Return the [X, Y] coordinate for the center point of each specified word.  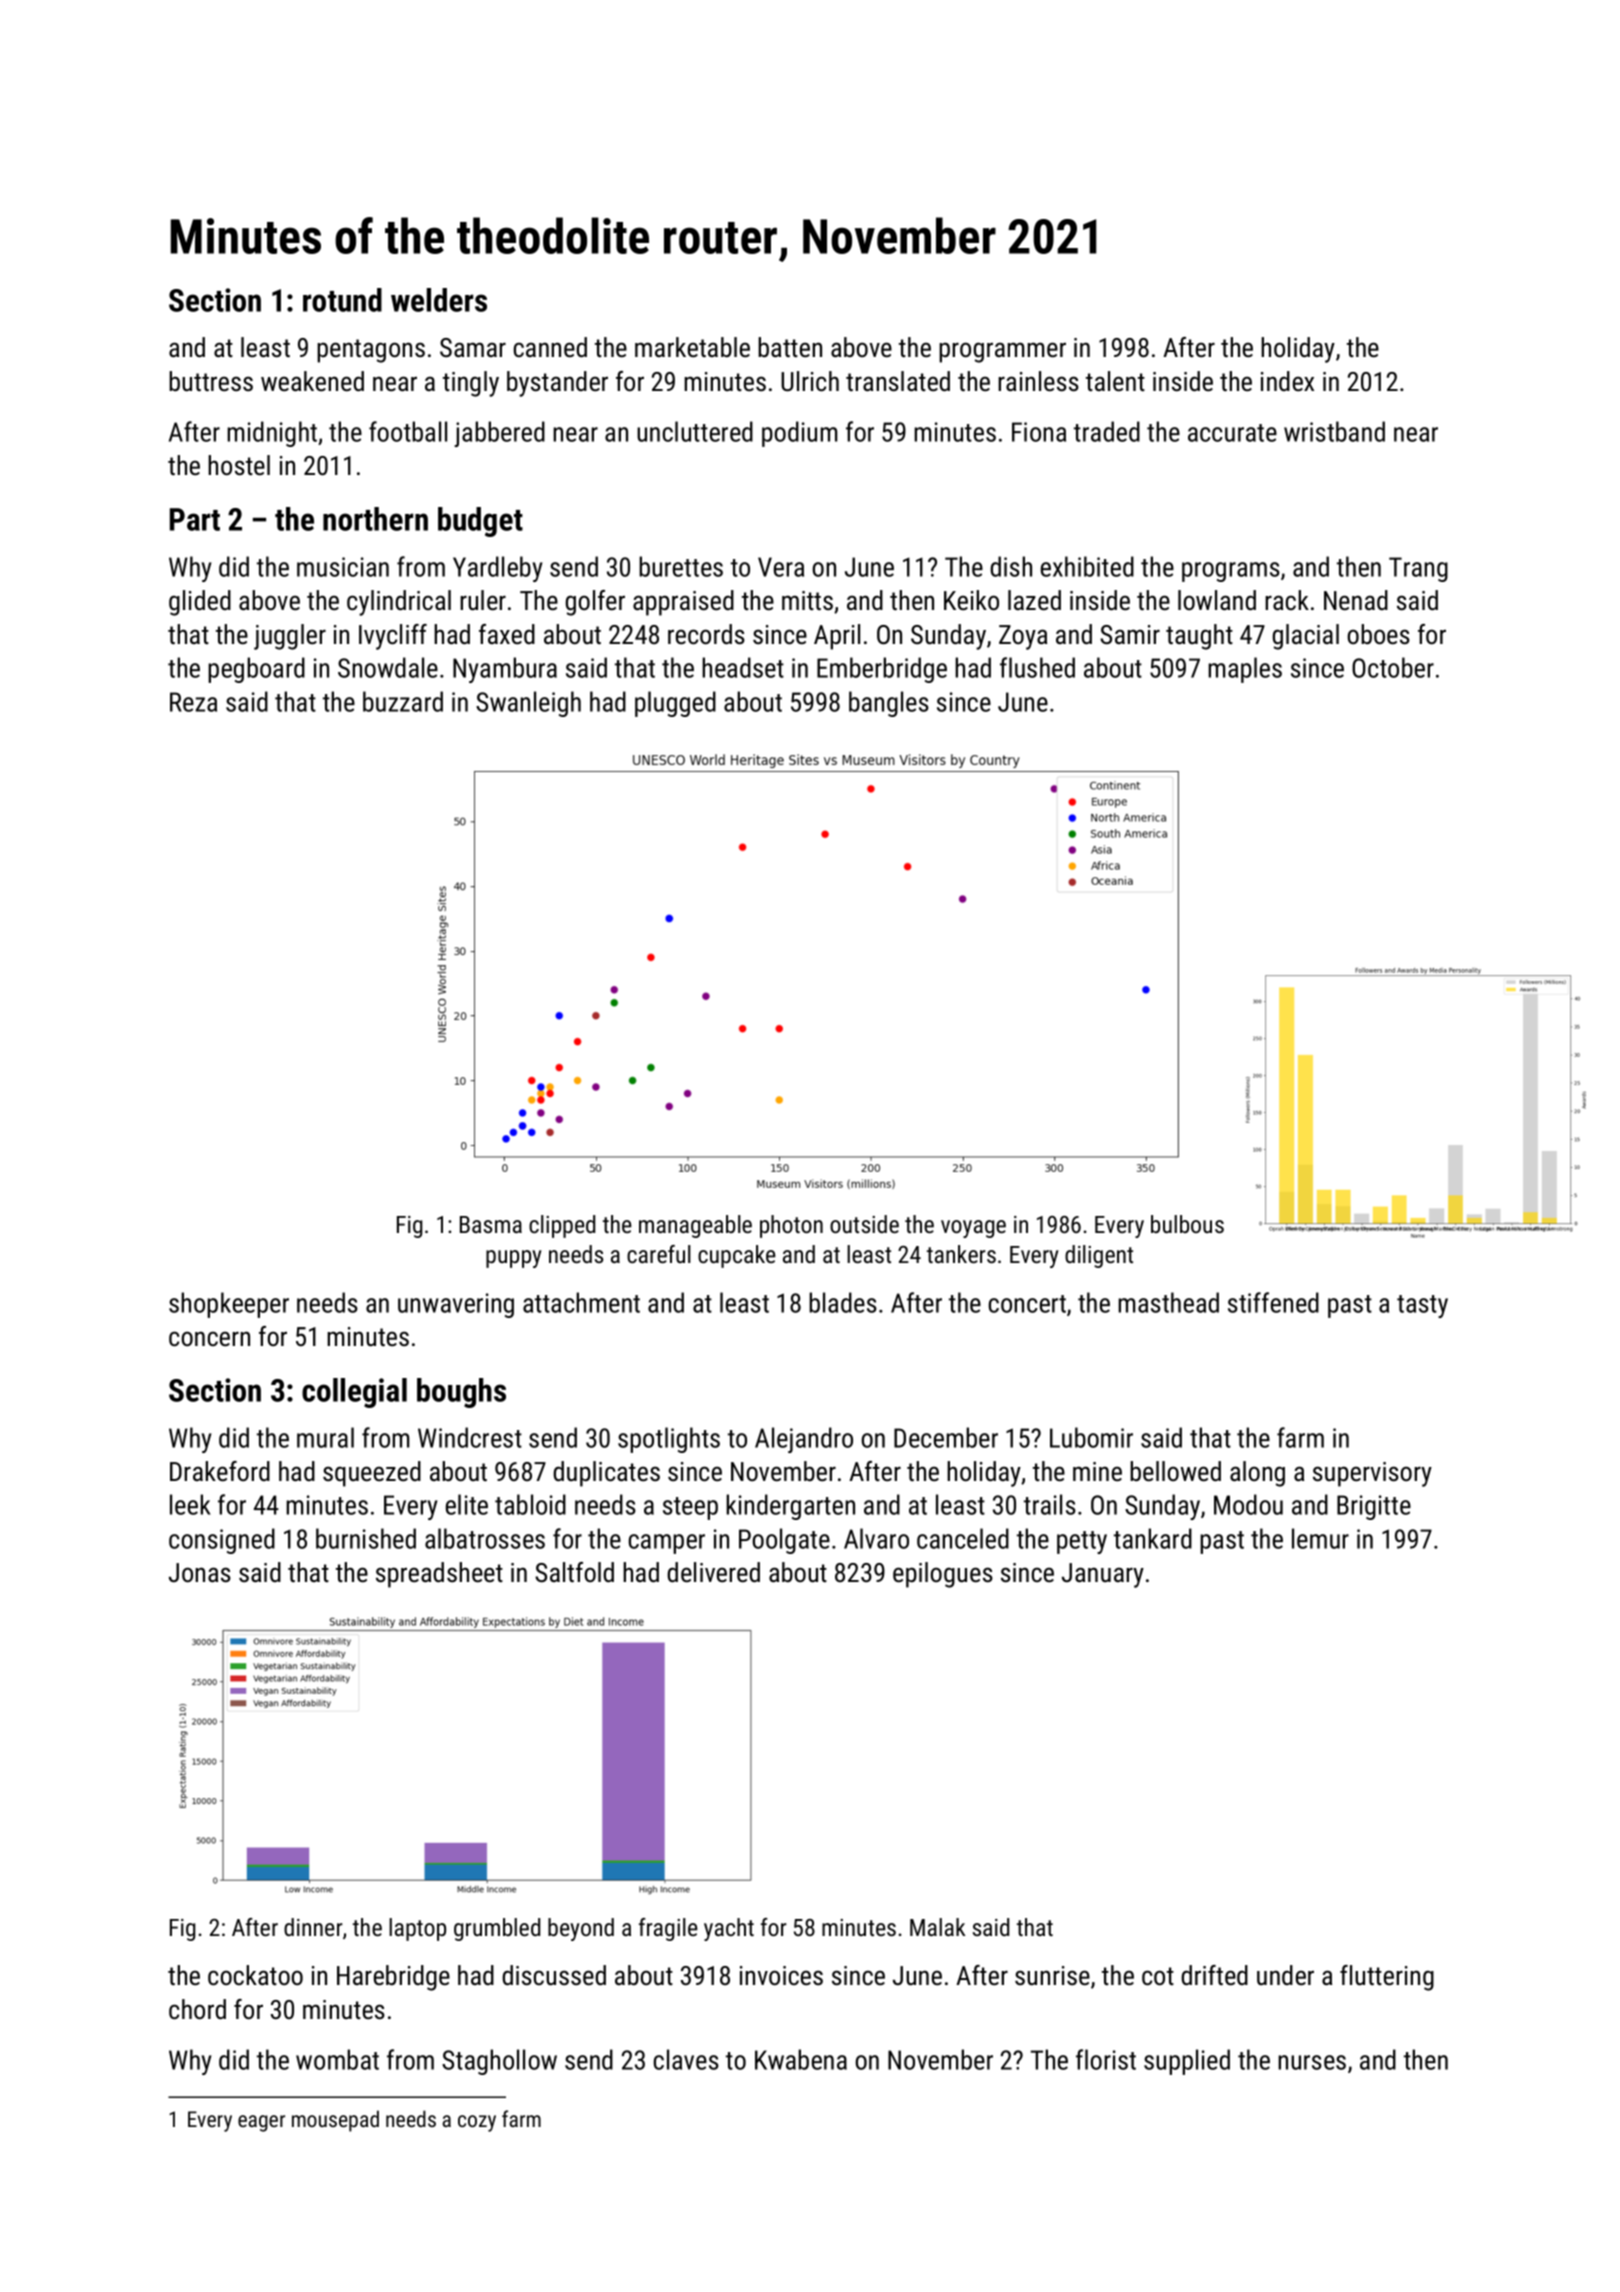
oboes [1378, 634]
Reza [193, 702]
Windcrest [470, 1437]
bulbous [1187, 1224]
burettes [681, 566]
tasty [1422, 1306]
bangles [889, 704]
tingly [471, 384]
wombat [337, 2059]
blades [843, 1302]
